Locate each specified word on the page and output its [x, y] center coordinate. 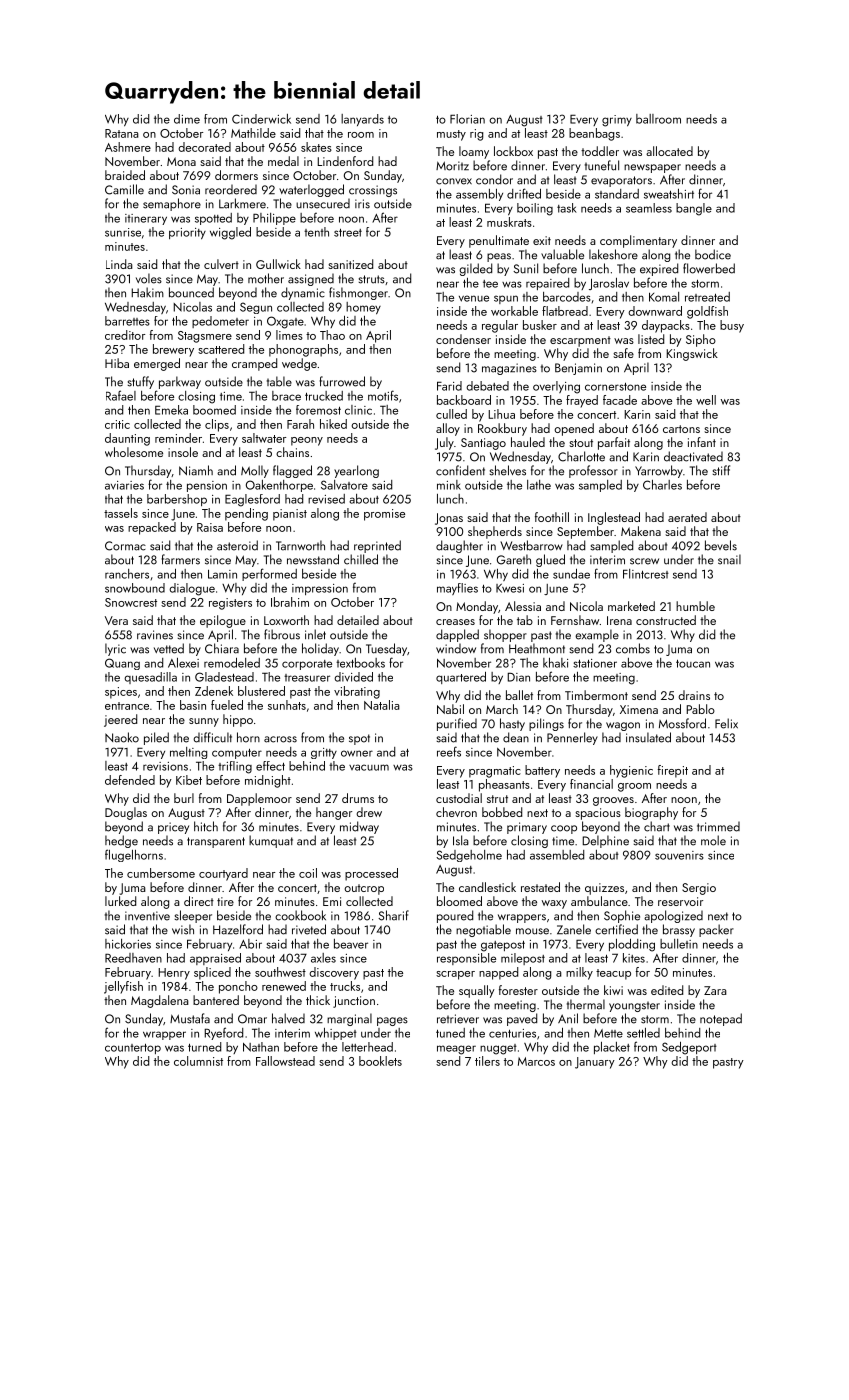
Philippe [274, 219]
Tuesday [386, 649]
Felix [726, 723]
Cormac [125, 546]
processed [371, 874]
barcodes [567, 297]
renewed [284, 986]
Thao [332, 335]
